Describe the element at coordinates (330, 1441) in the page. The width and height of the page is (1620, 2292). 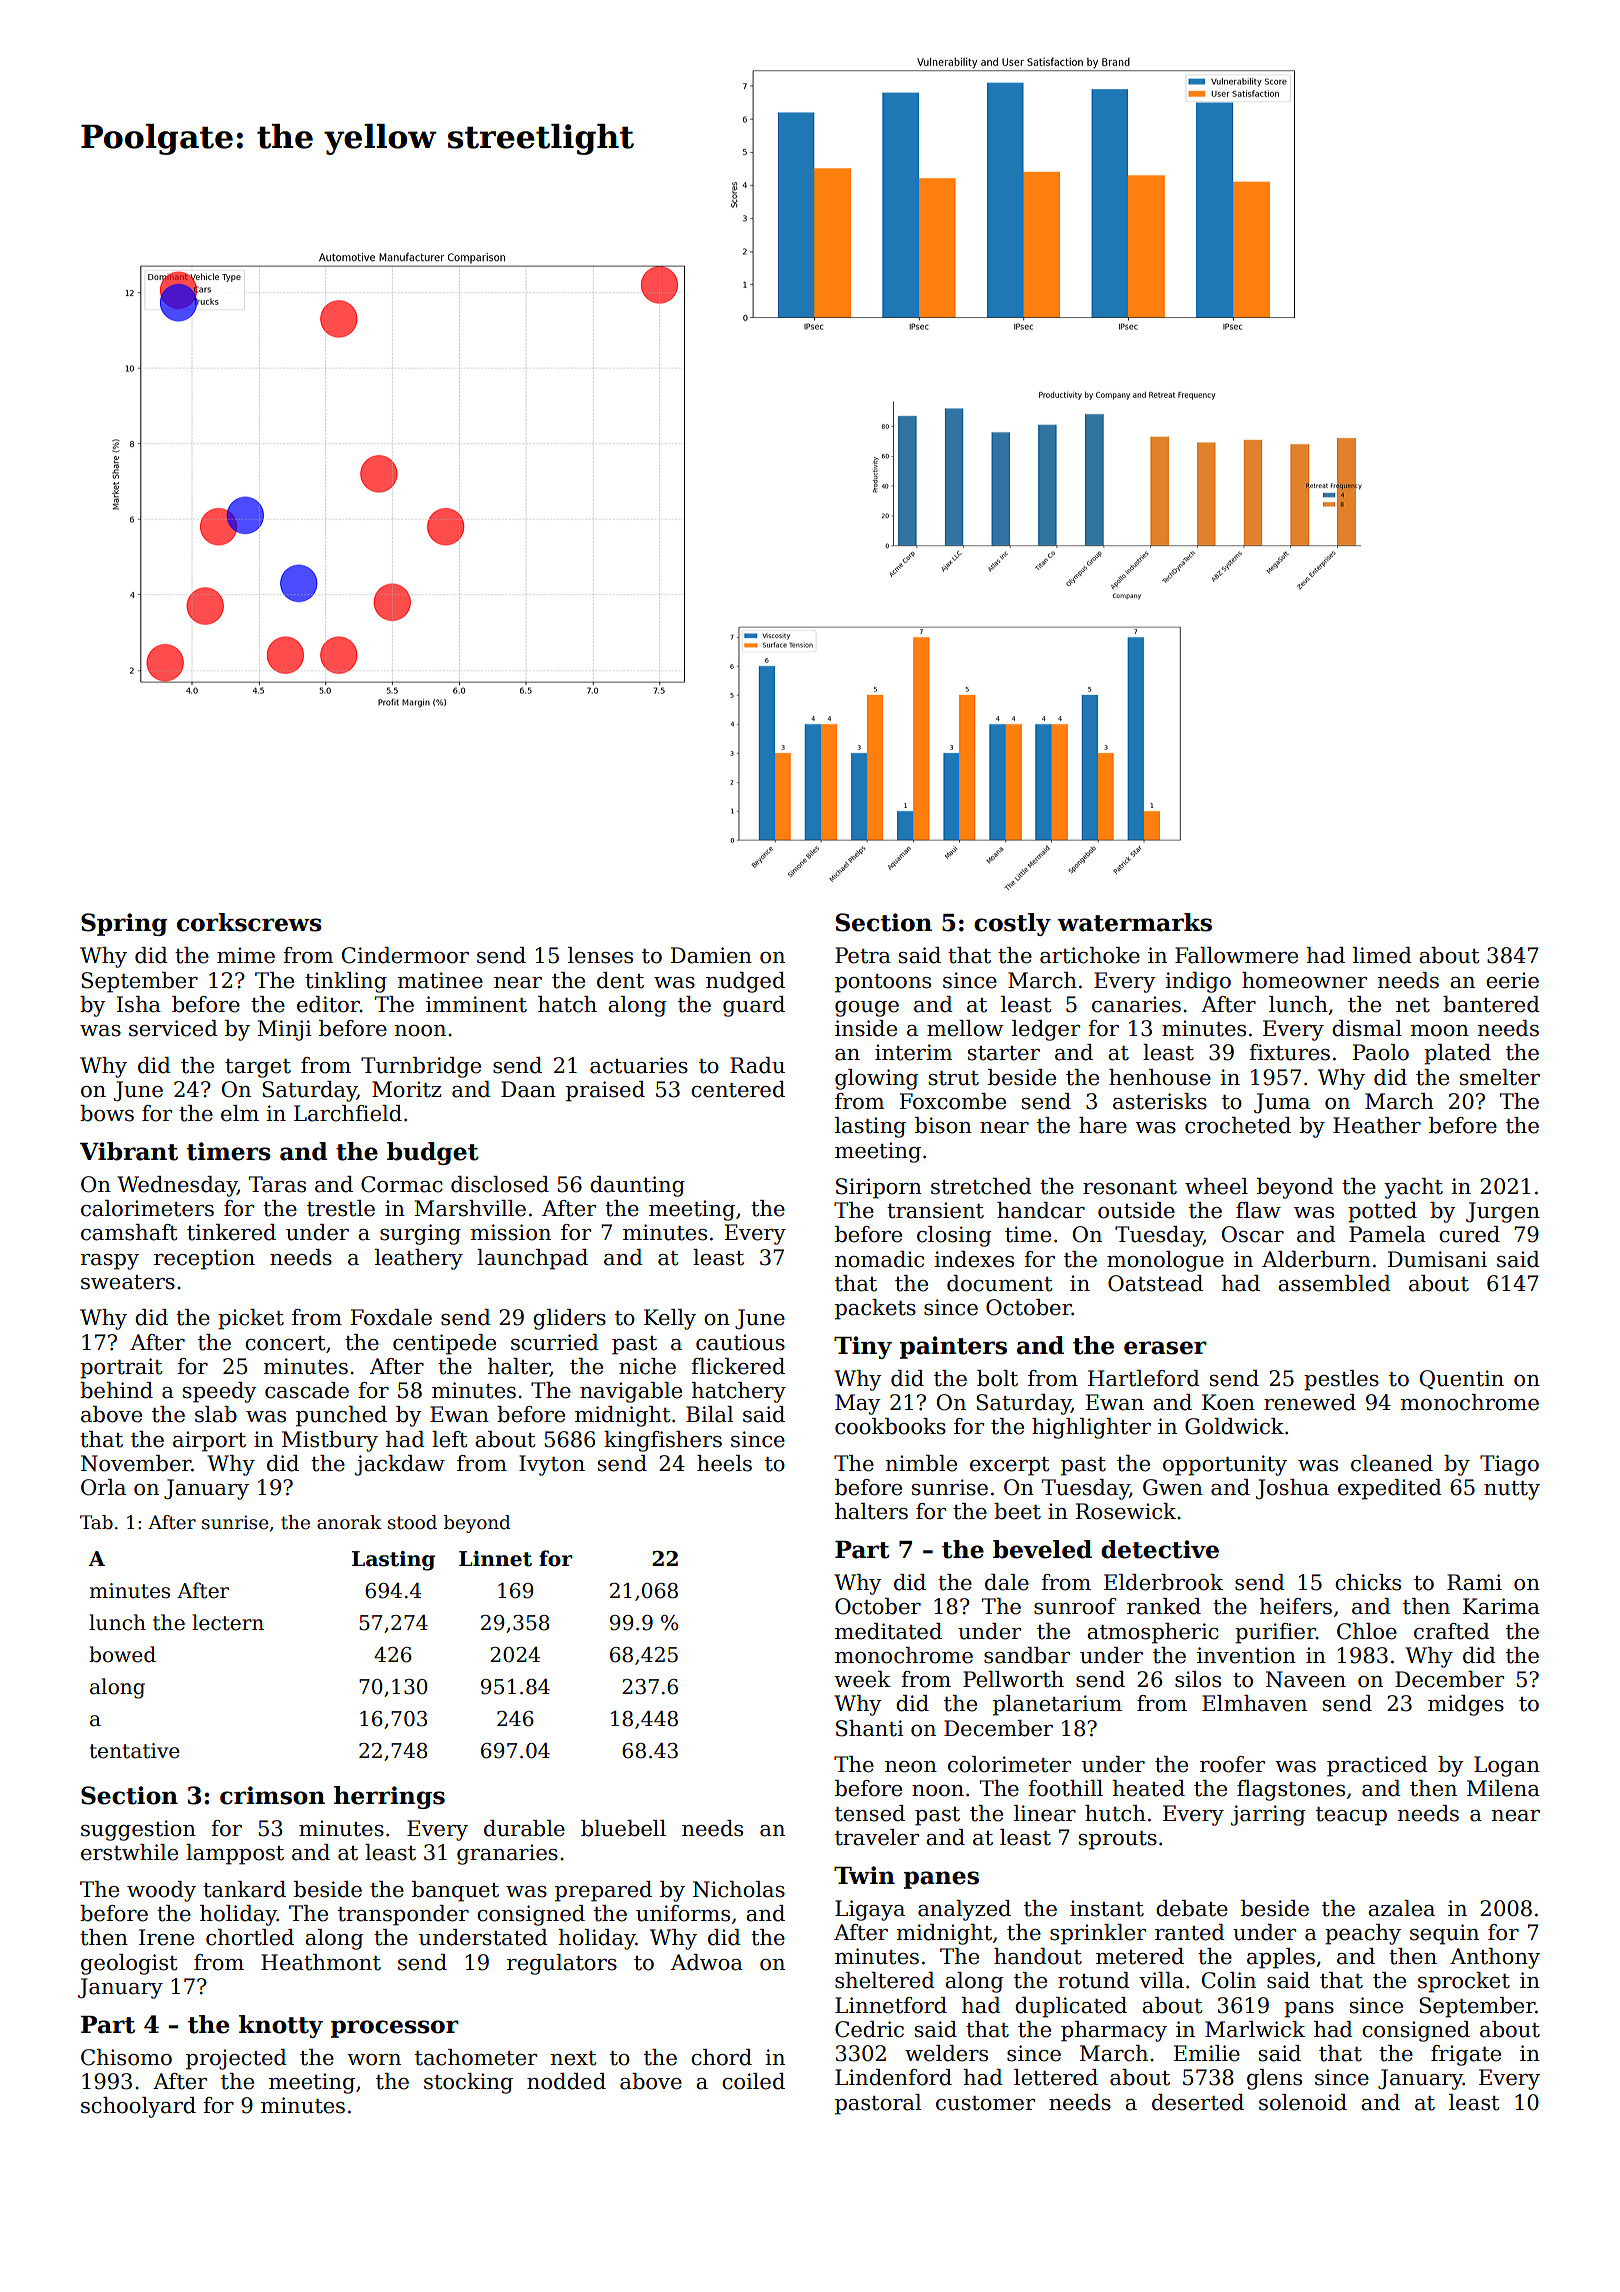
I see `Mistbury` at that location.
